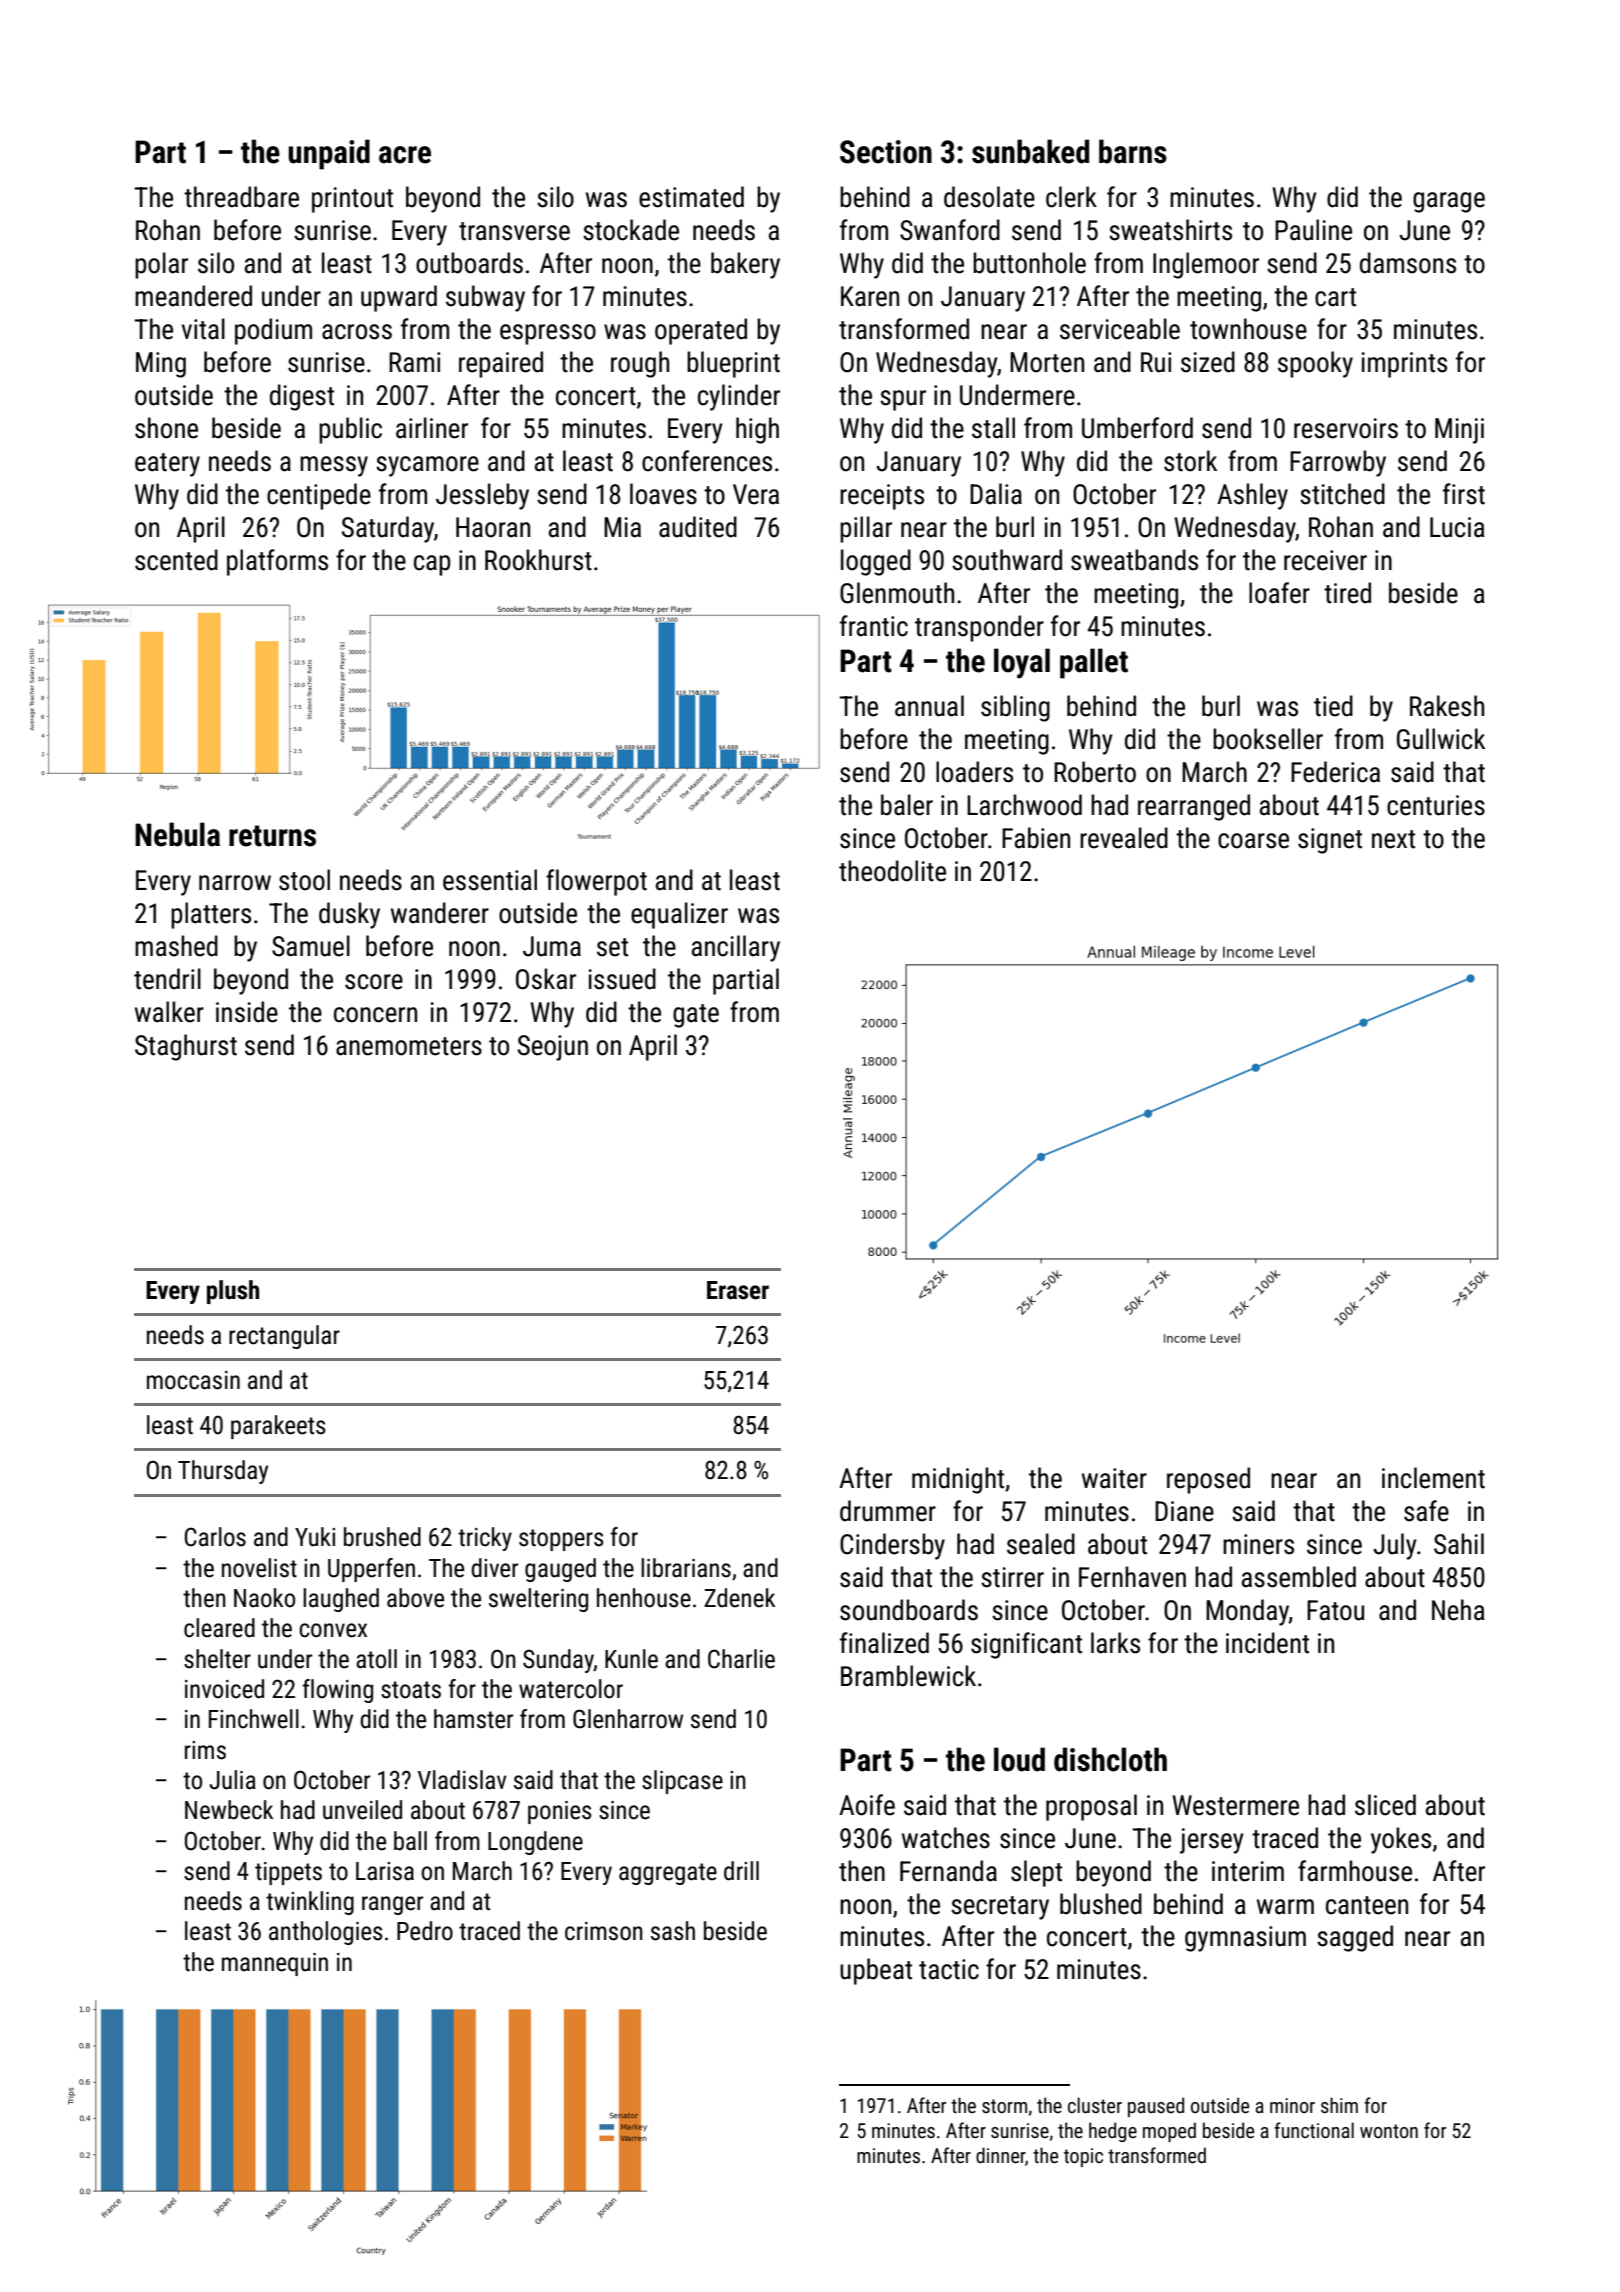 This image has height=2292, width=1620. Describe the element at coordinates (410, 1841) in the image. I see `ball` at that location.
